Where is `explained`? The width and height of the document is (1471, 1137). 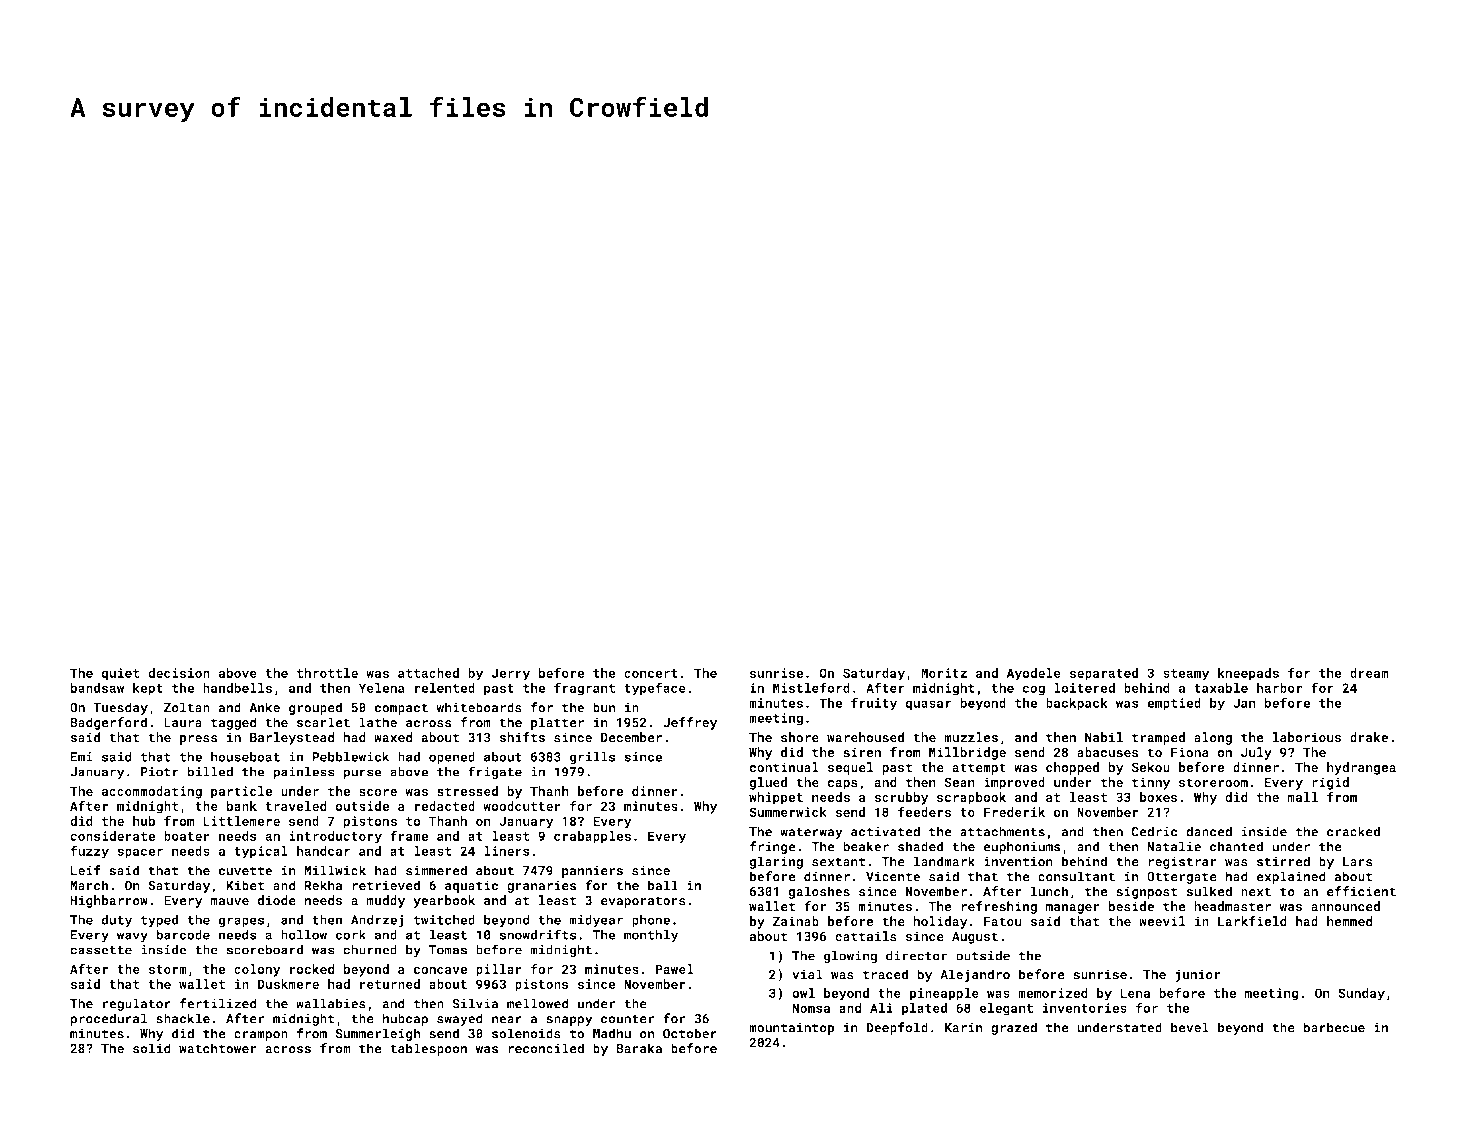
explained is located at coordinates (1291, 877).
